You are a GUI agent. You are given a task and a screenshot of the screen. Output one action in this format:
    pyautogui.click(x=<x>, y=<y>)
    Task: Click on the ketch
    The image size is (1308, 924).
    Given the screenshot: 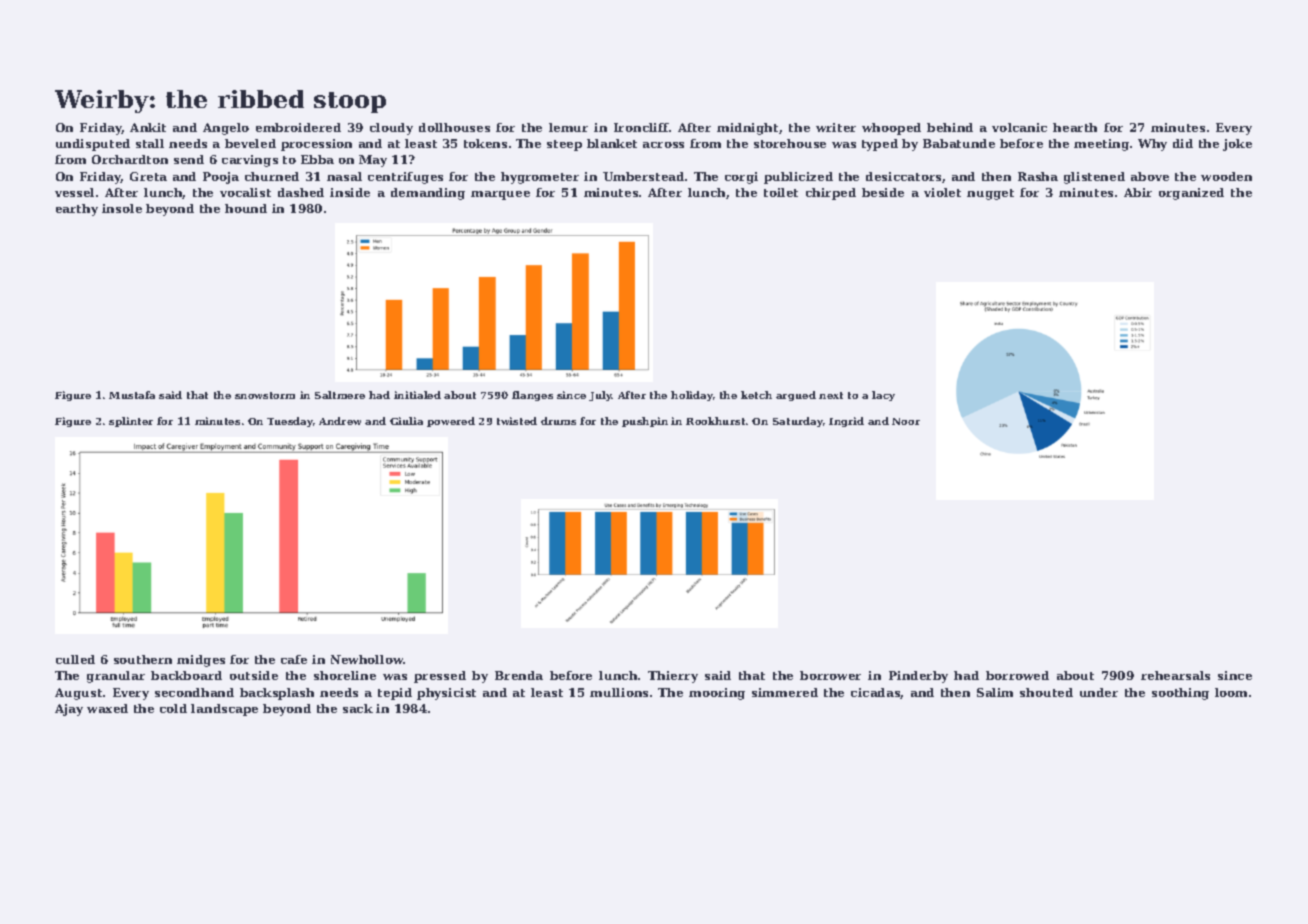 What is the action you would take?
    pyautogui.click(x=756, y=395)
